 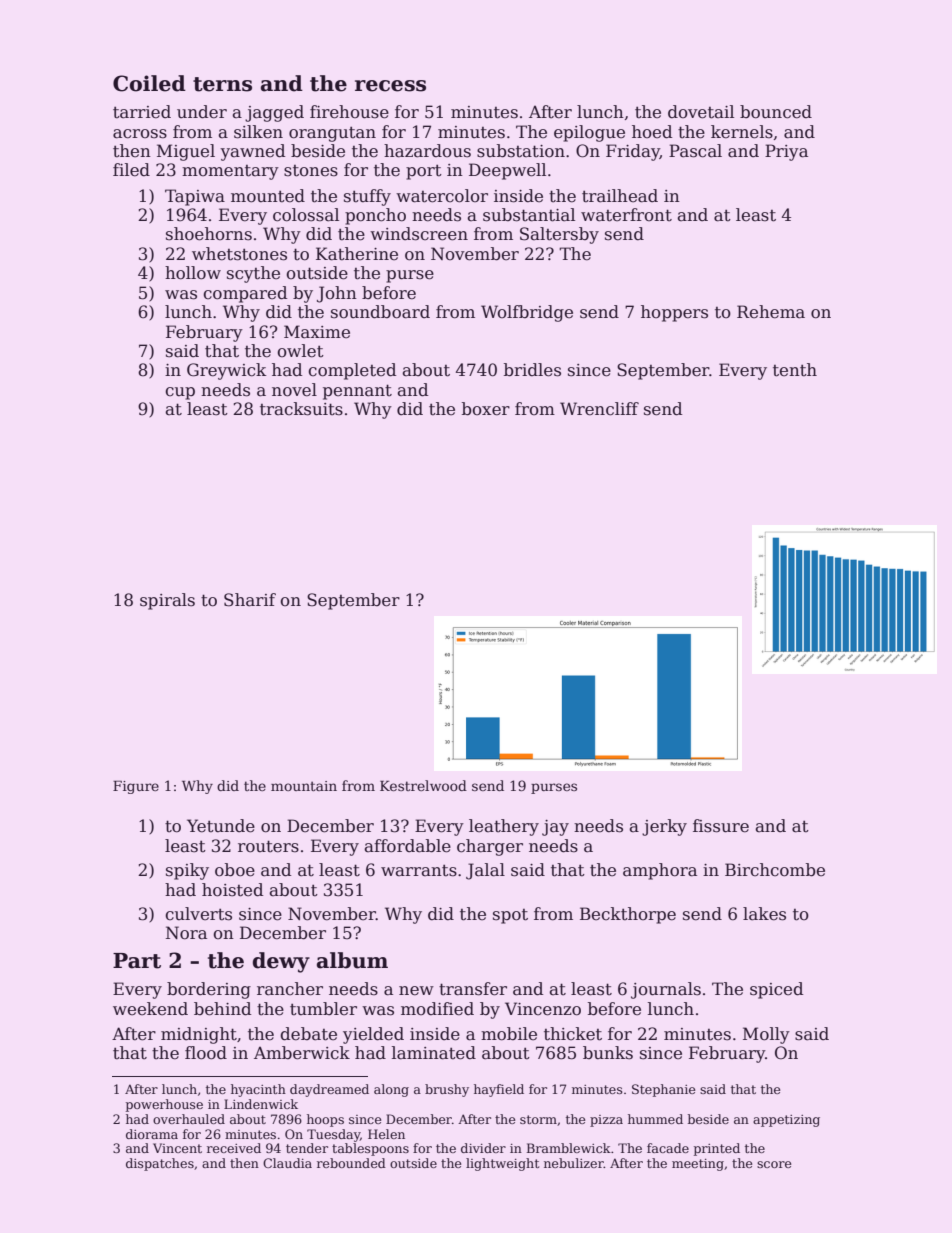 I want to click on meeting, so click(x=698, y=1165).
